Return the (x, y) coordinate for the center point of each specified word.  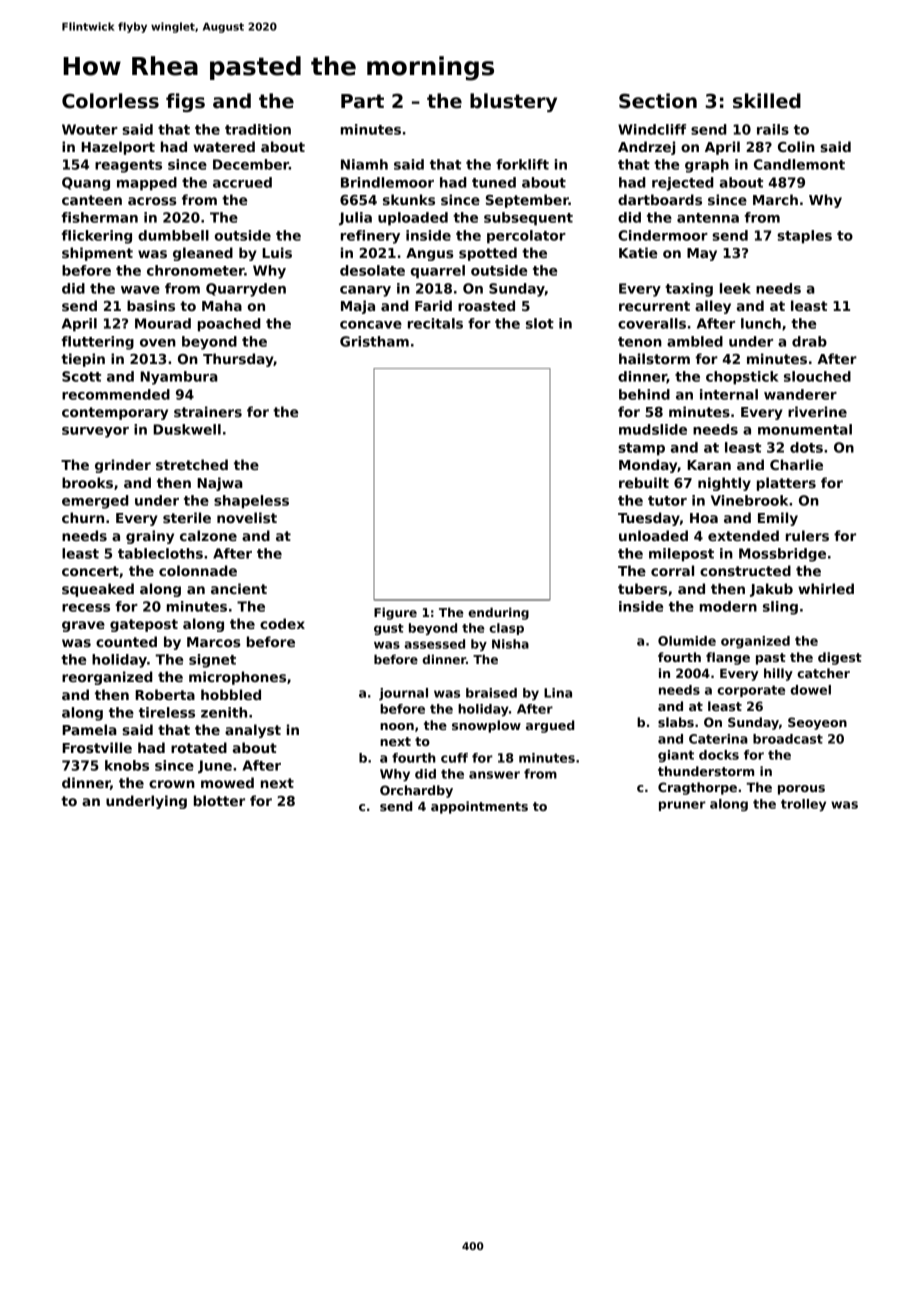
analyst (253, 731)
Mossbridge (782, 555)
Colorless (110, 101)
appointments (479, 807)
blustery (513, 102)
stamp (641, 449)
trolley (803, 805)
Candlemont (799, 164)
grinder (123, 466)
